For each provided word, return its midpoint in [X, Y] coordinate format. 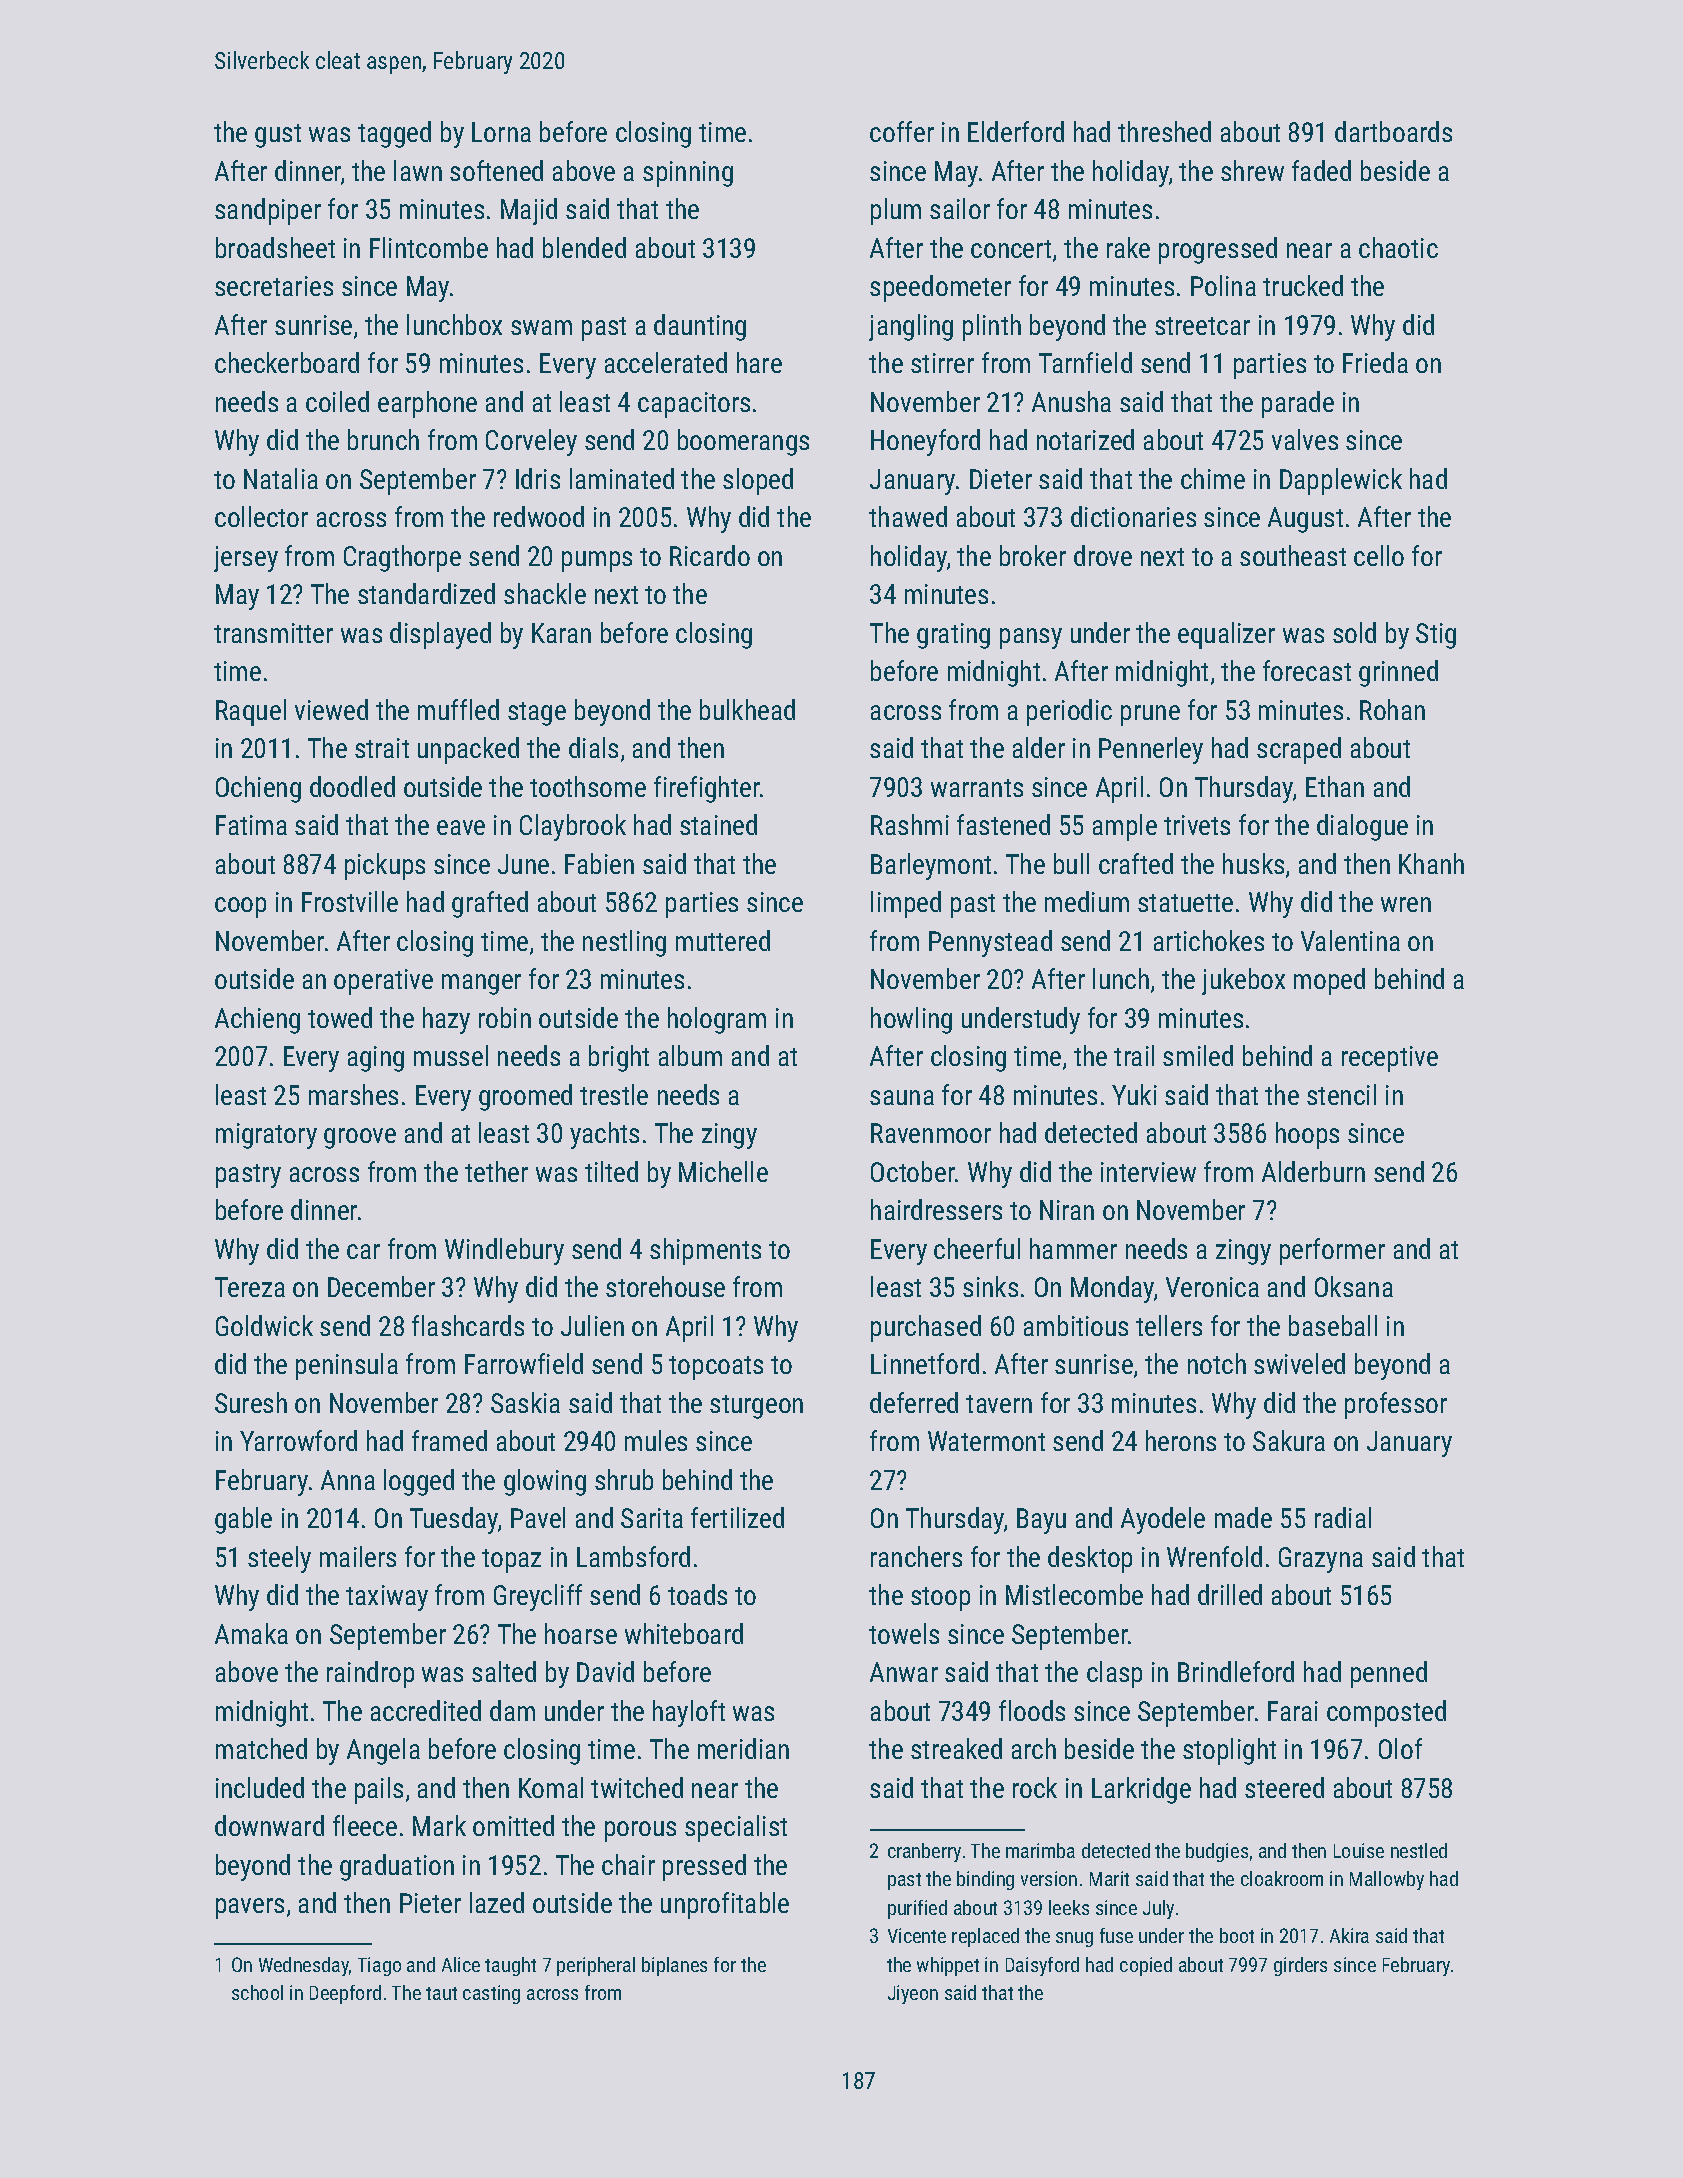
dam [512, 1710]
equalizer [1226, 635]
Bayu [1041, 1521]
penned [1389, 1674]
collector [261, 516]
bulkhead [747, 709]
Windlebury [504, 1251]
